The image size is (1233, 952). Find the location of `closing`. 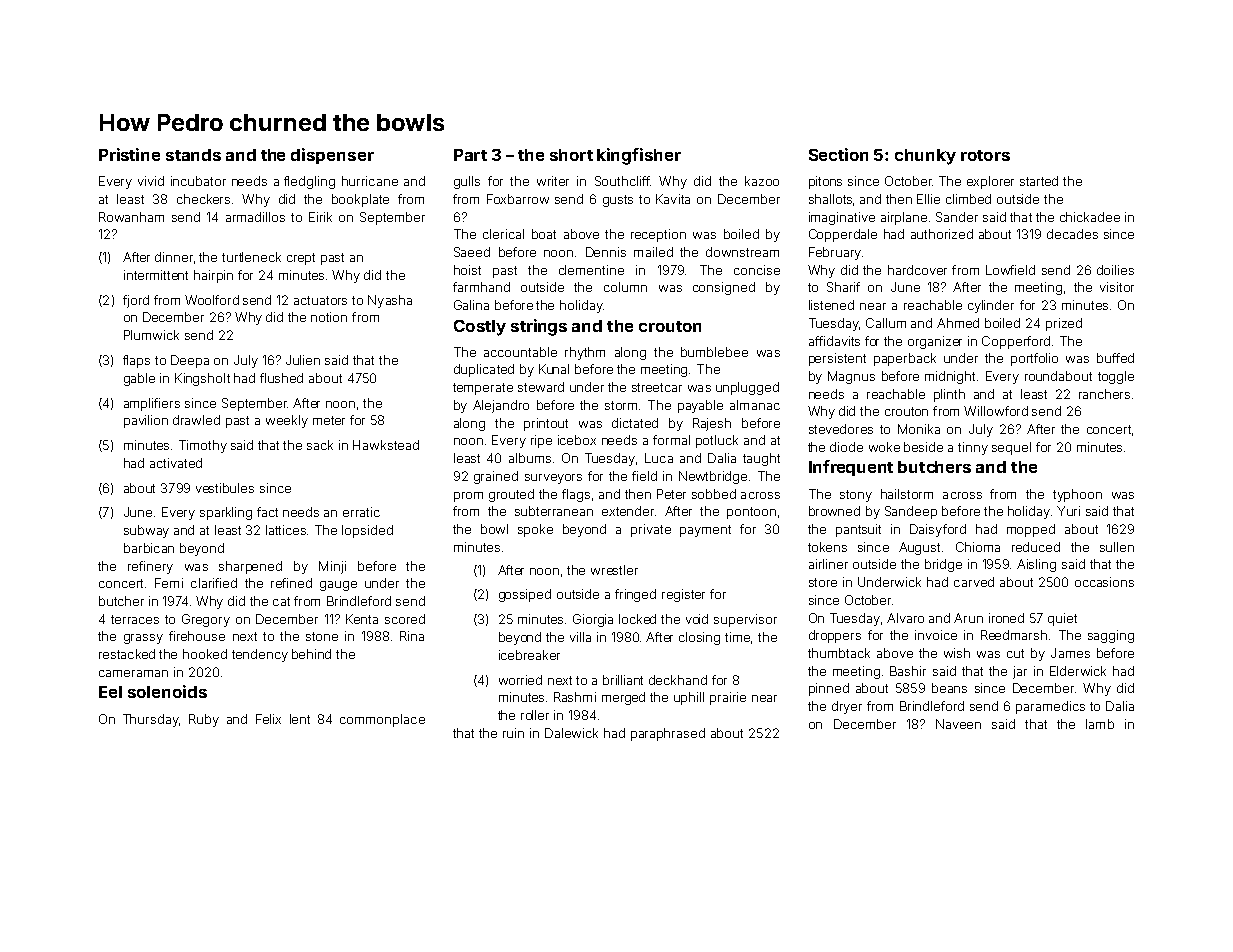

closing is located at coordinates (699, 638).
